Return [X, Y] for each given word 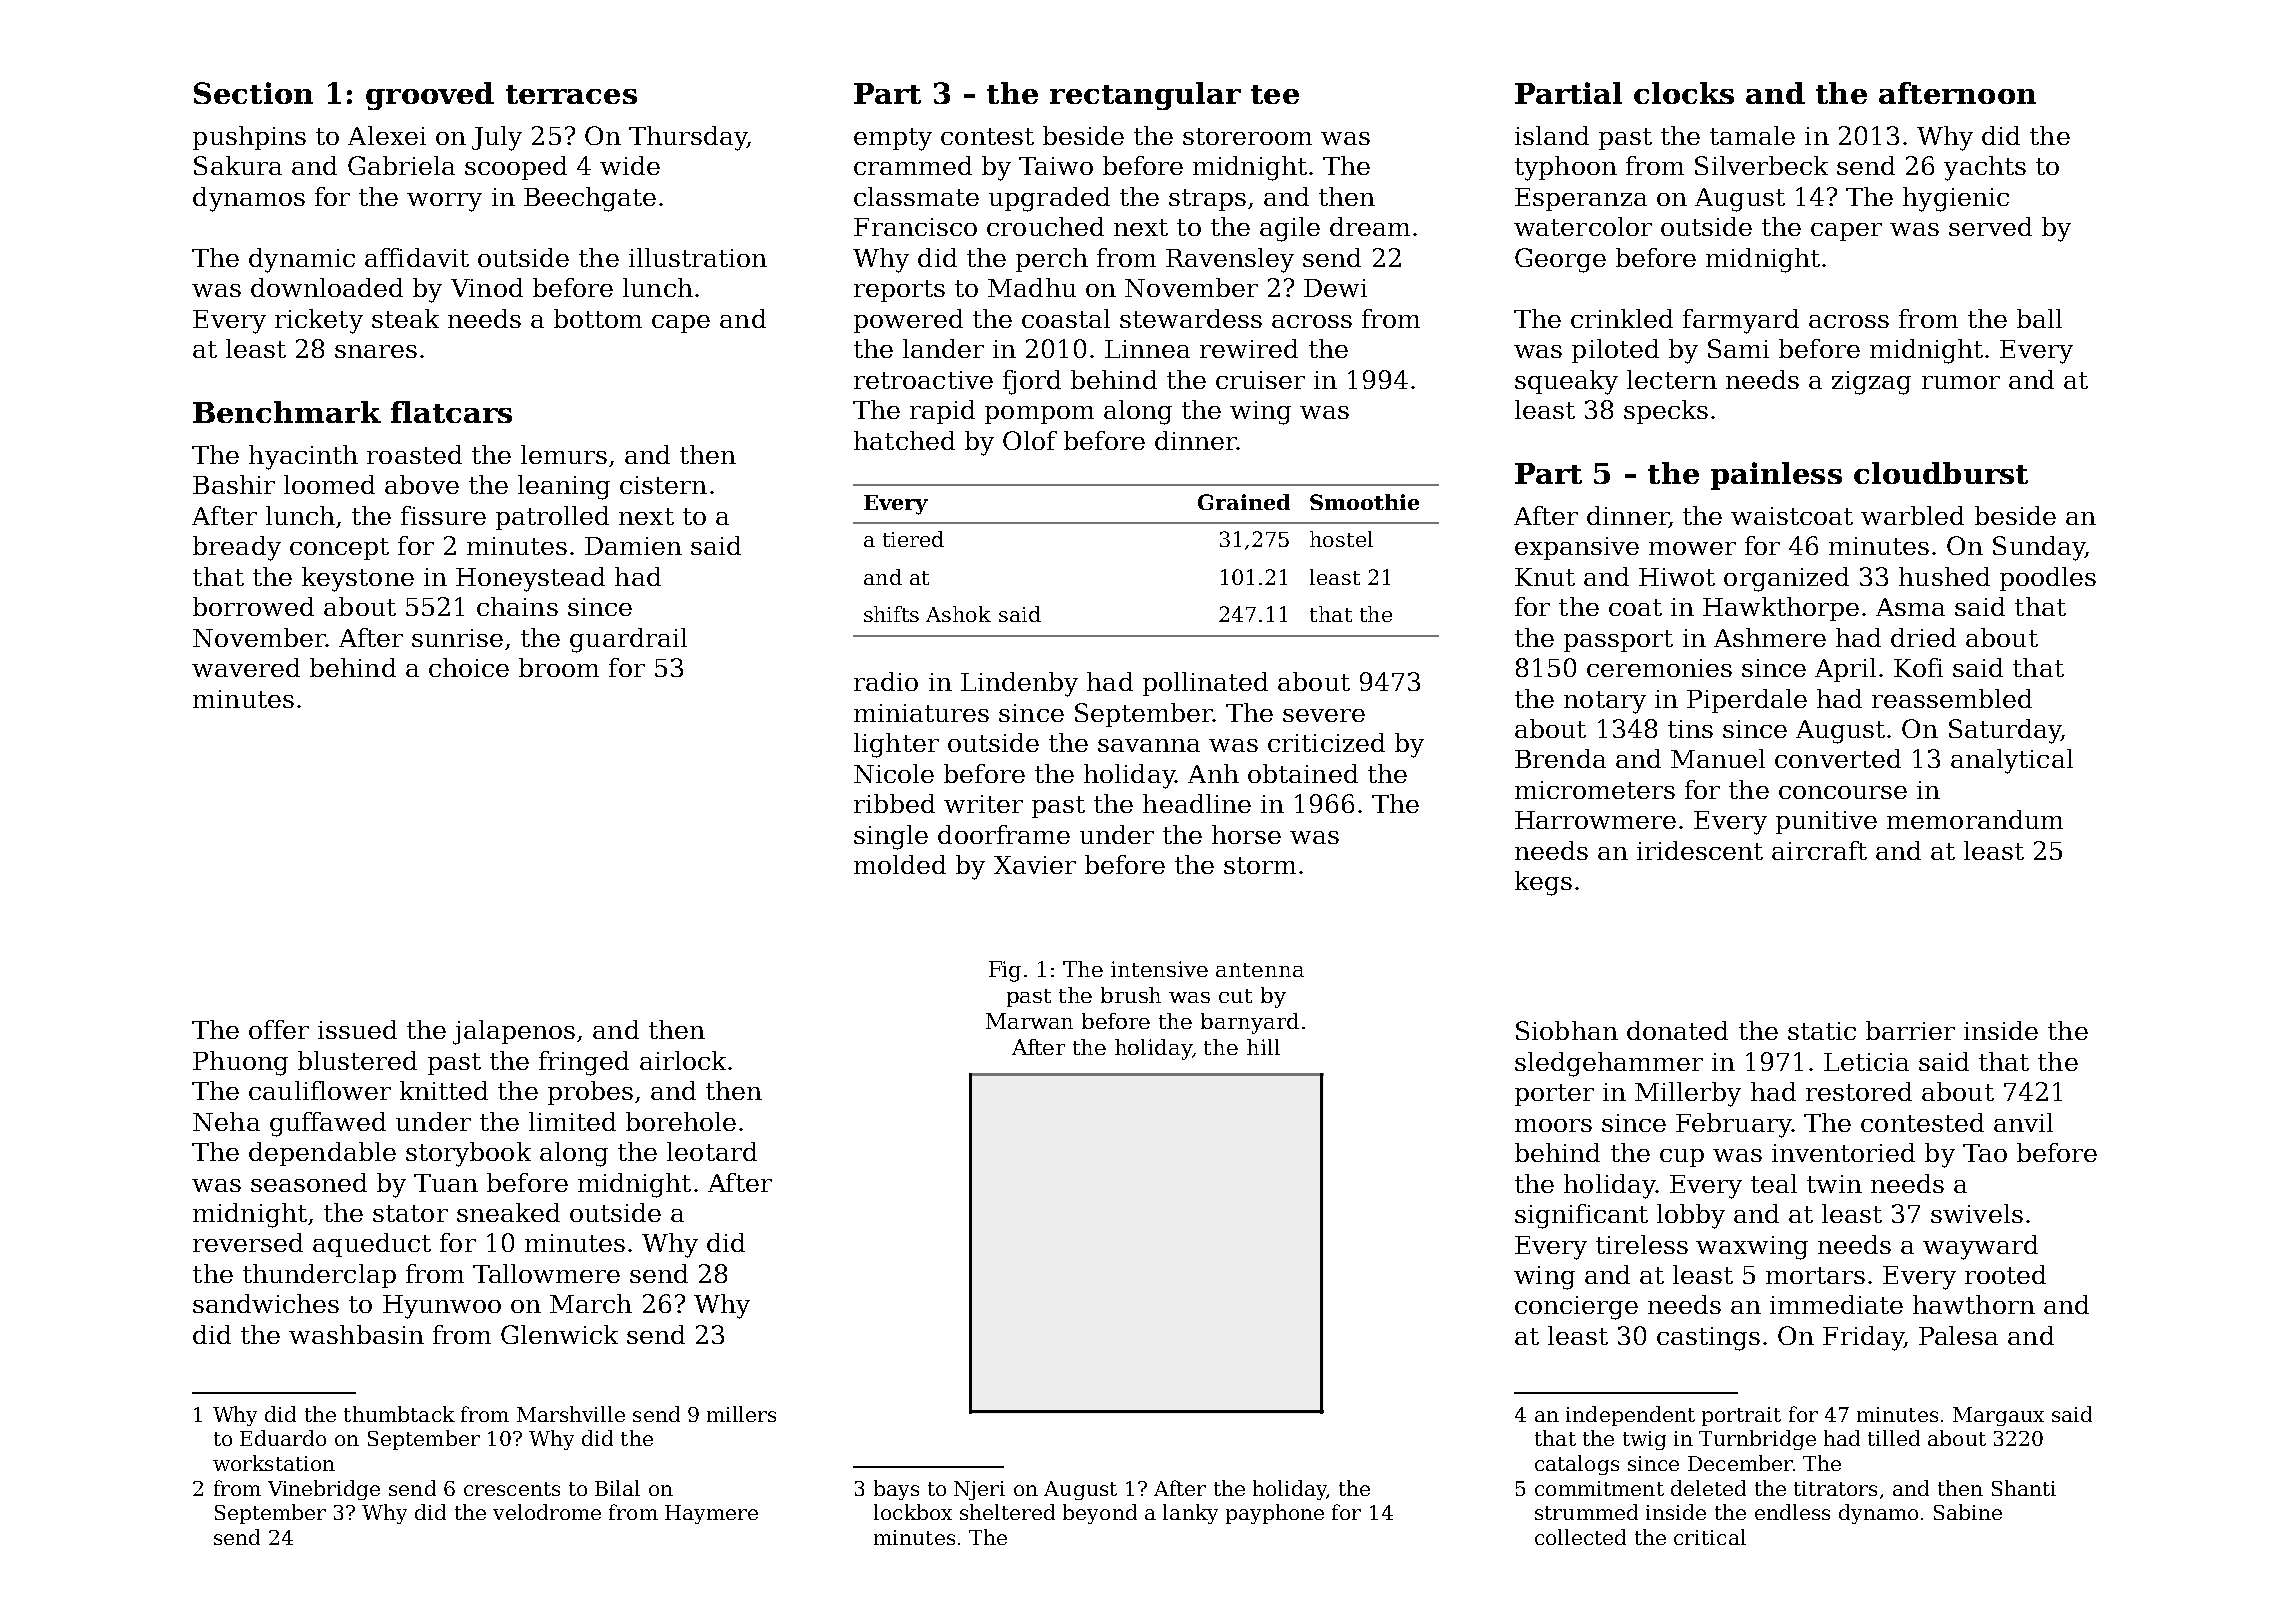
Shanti [2024, 1488]
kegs [1543, 883]
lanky [1190, 1514]
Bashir [234, 484]
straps [1207, 200]
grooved [430, 96]
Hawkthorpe [1781, 609]
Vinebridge [324, 1490]
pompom [1039, 415]
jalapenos [514, 1032]
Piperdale [1747, 701]
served [1990, 226]
